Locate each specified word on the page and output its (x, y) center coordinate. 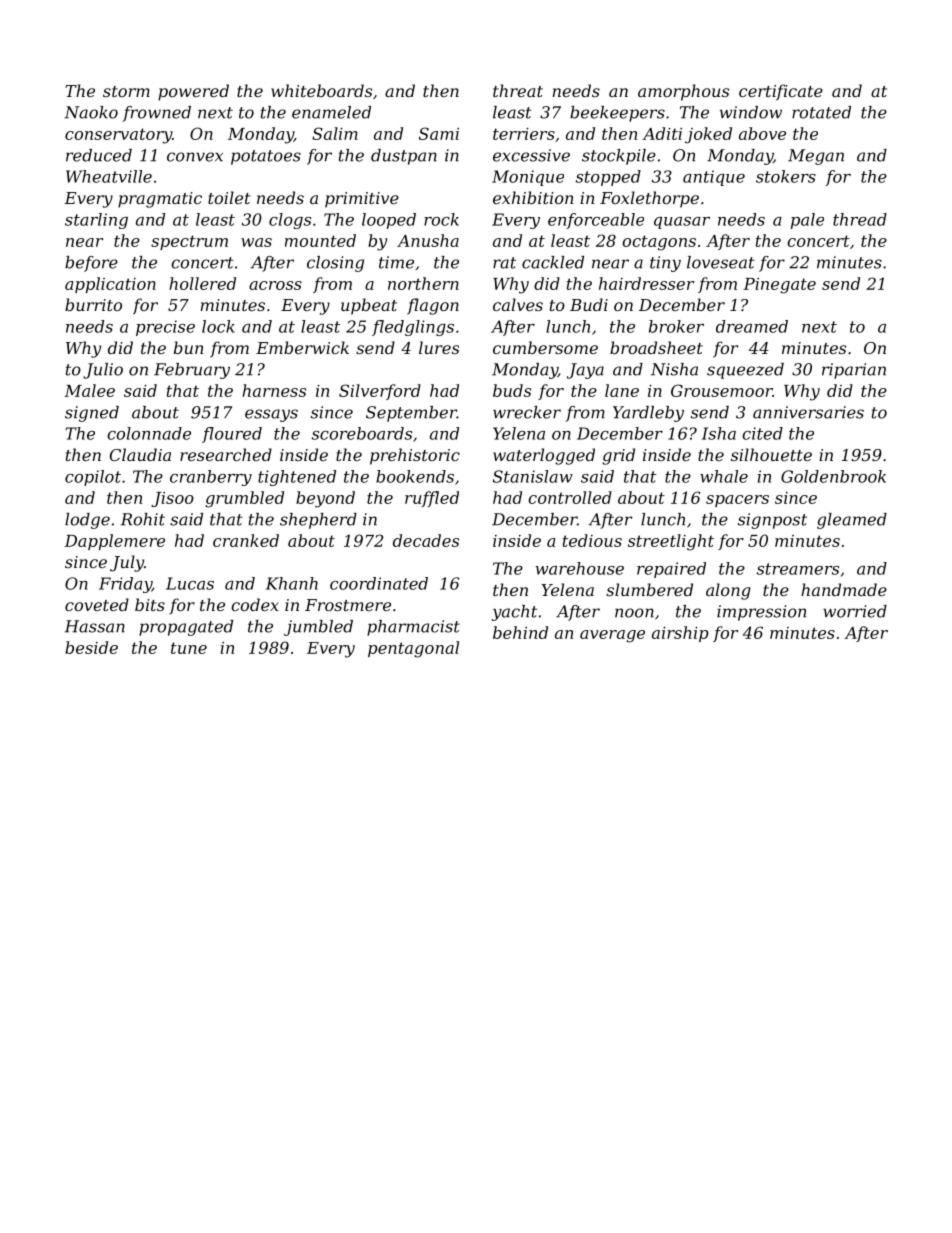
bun (189, 347)
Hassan (95, 626)
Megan (816, 157)
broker (676, 326)
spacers (737, 501)
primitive (362, 200)
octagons (659, 243)
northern (423, 283)
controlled (570, 497)
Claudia (140, 454)
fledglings (413, 328)
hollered (202, 283)
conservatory (118, 136)
